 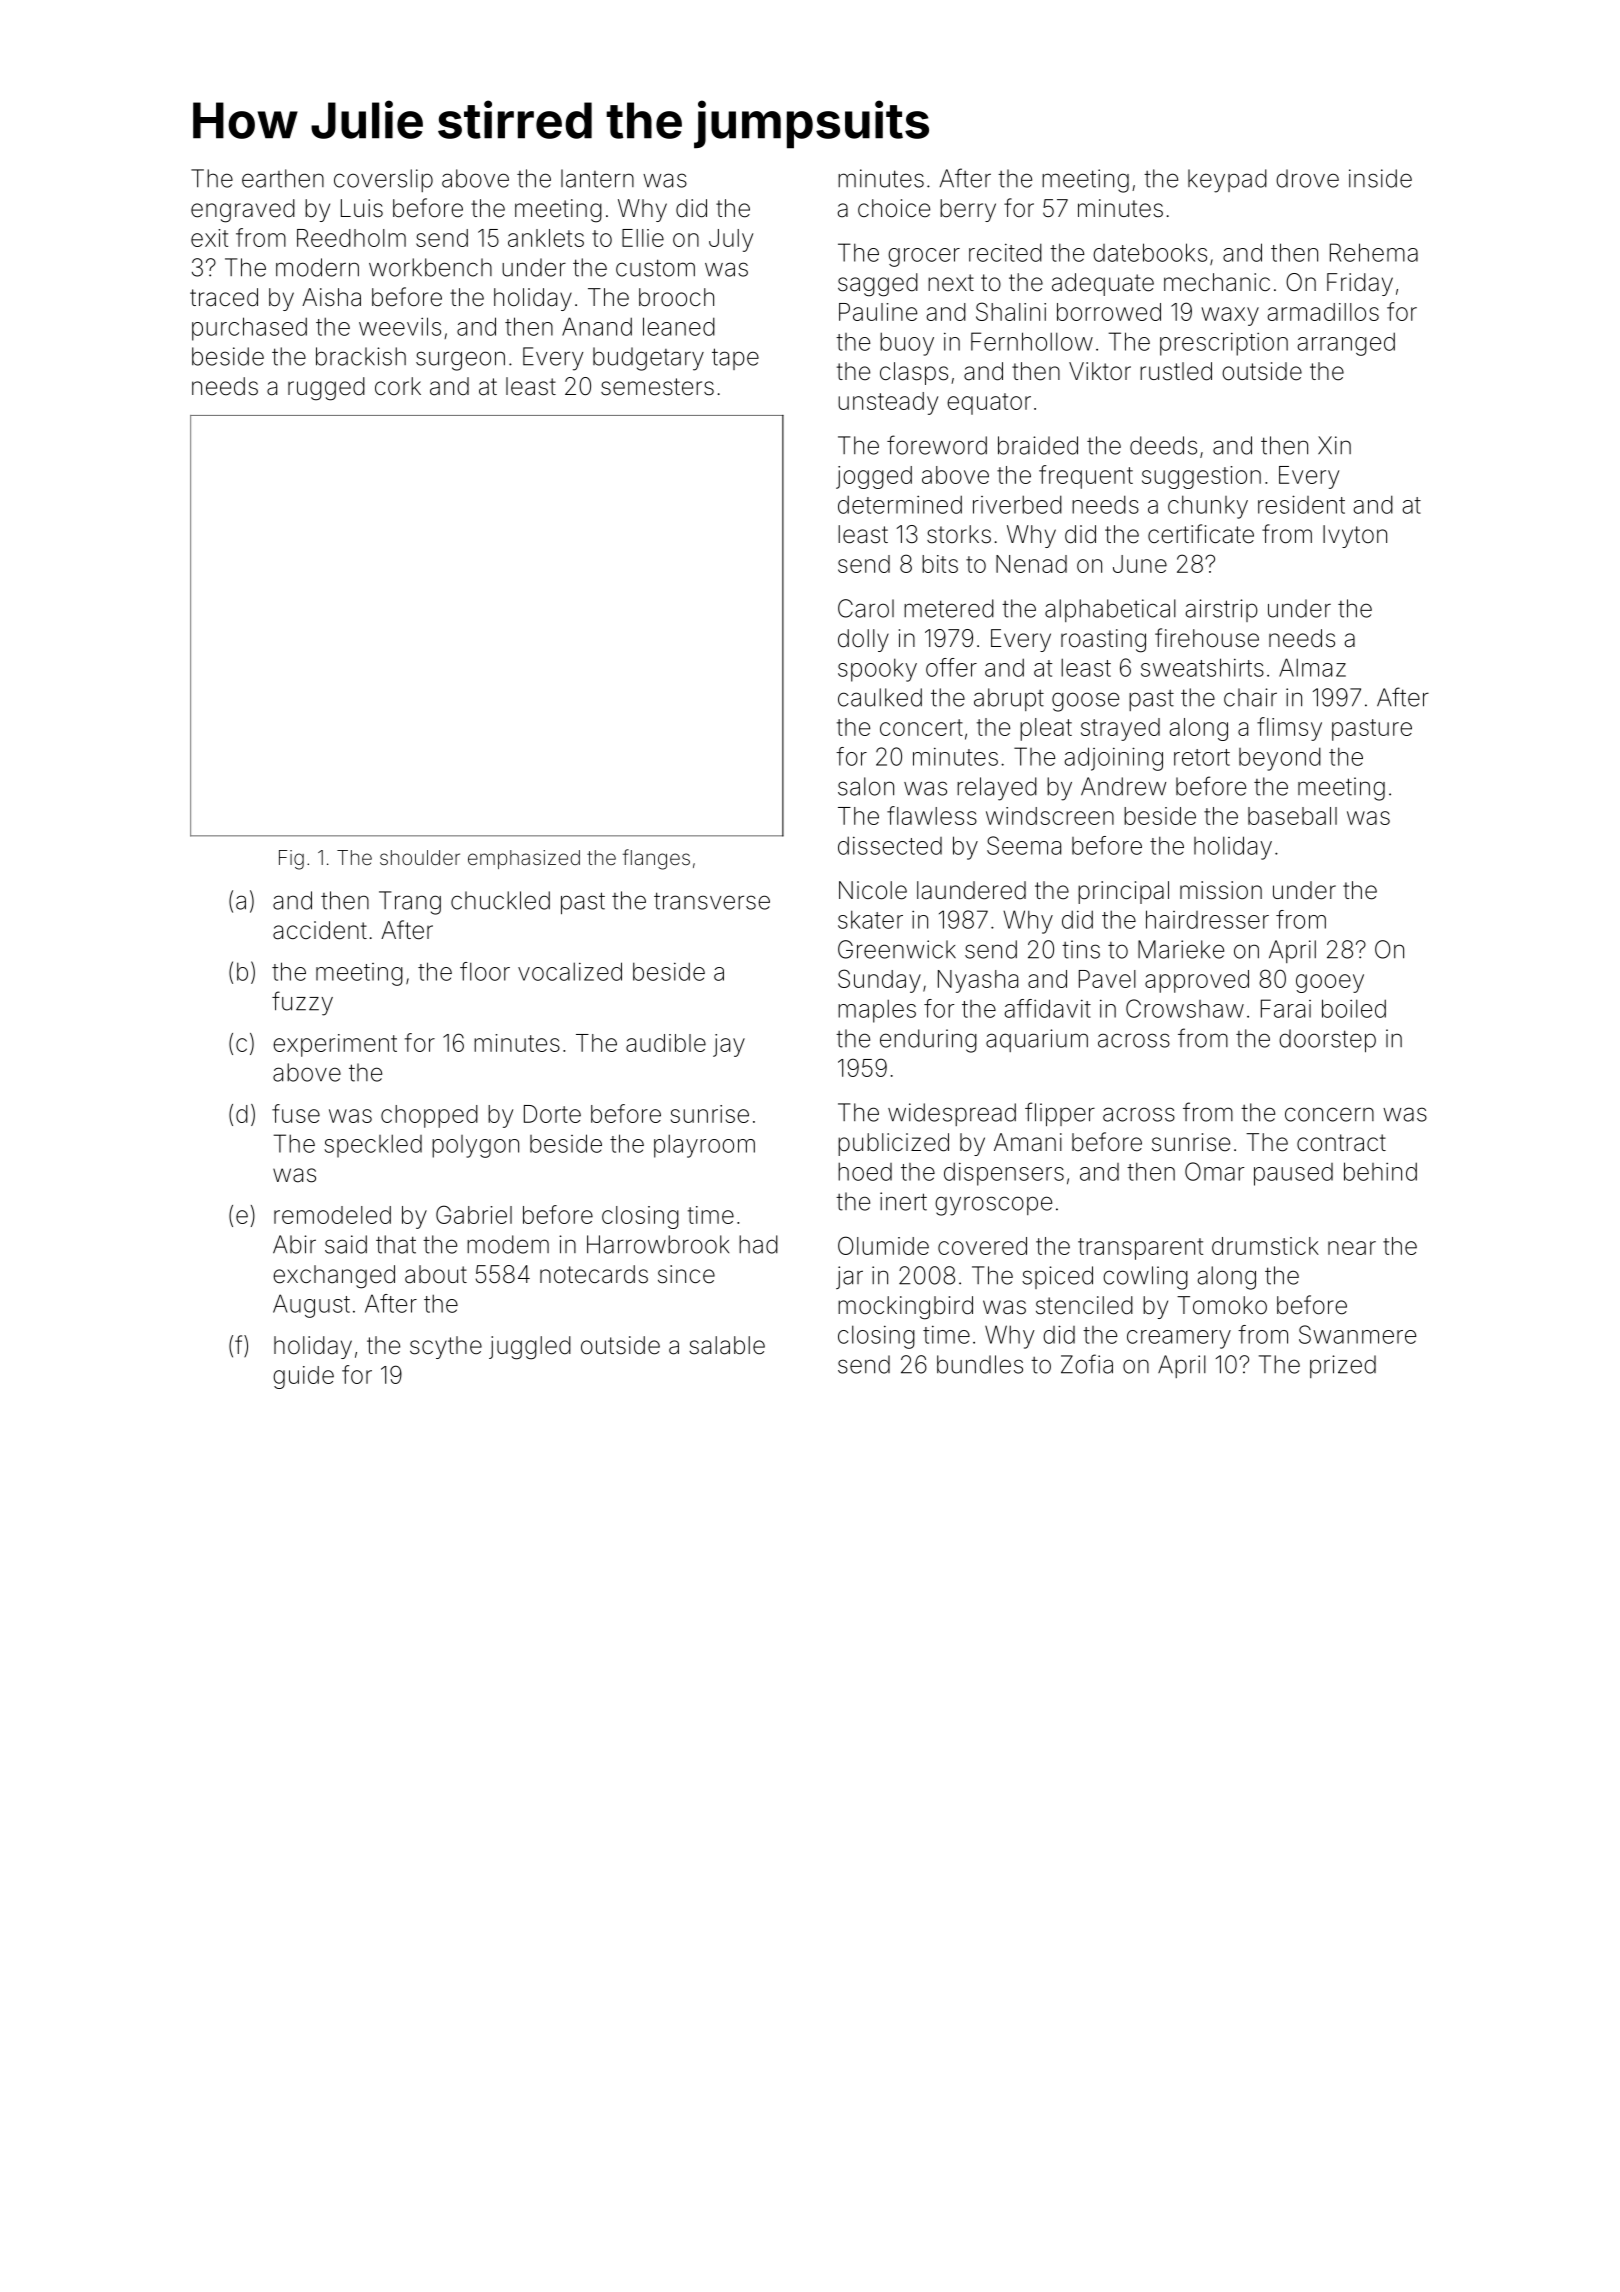 What do you see at coordinates (1380, 178) in the page?
I see `inside` at bounding box center [1380, 178].
